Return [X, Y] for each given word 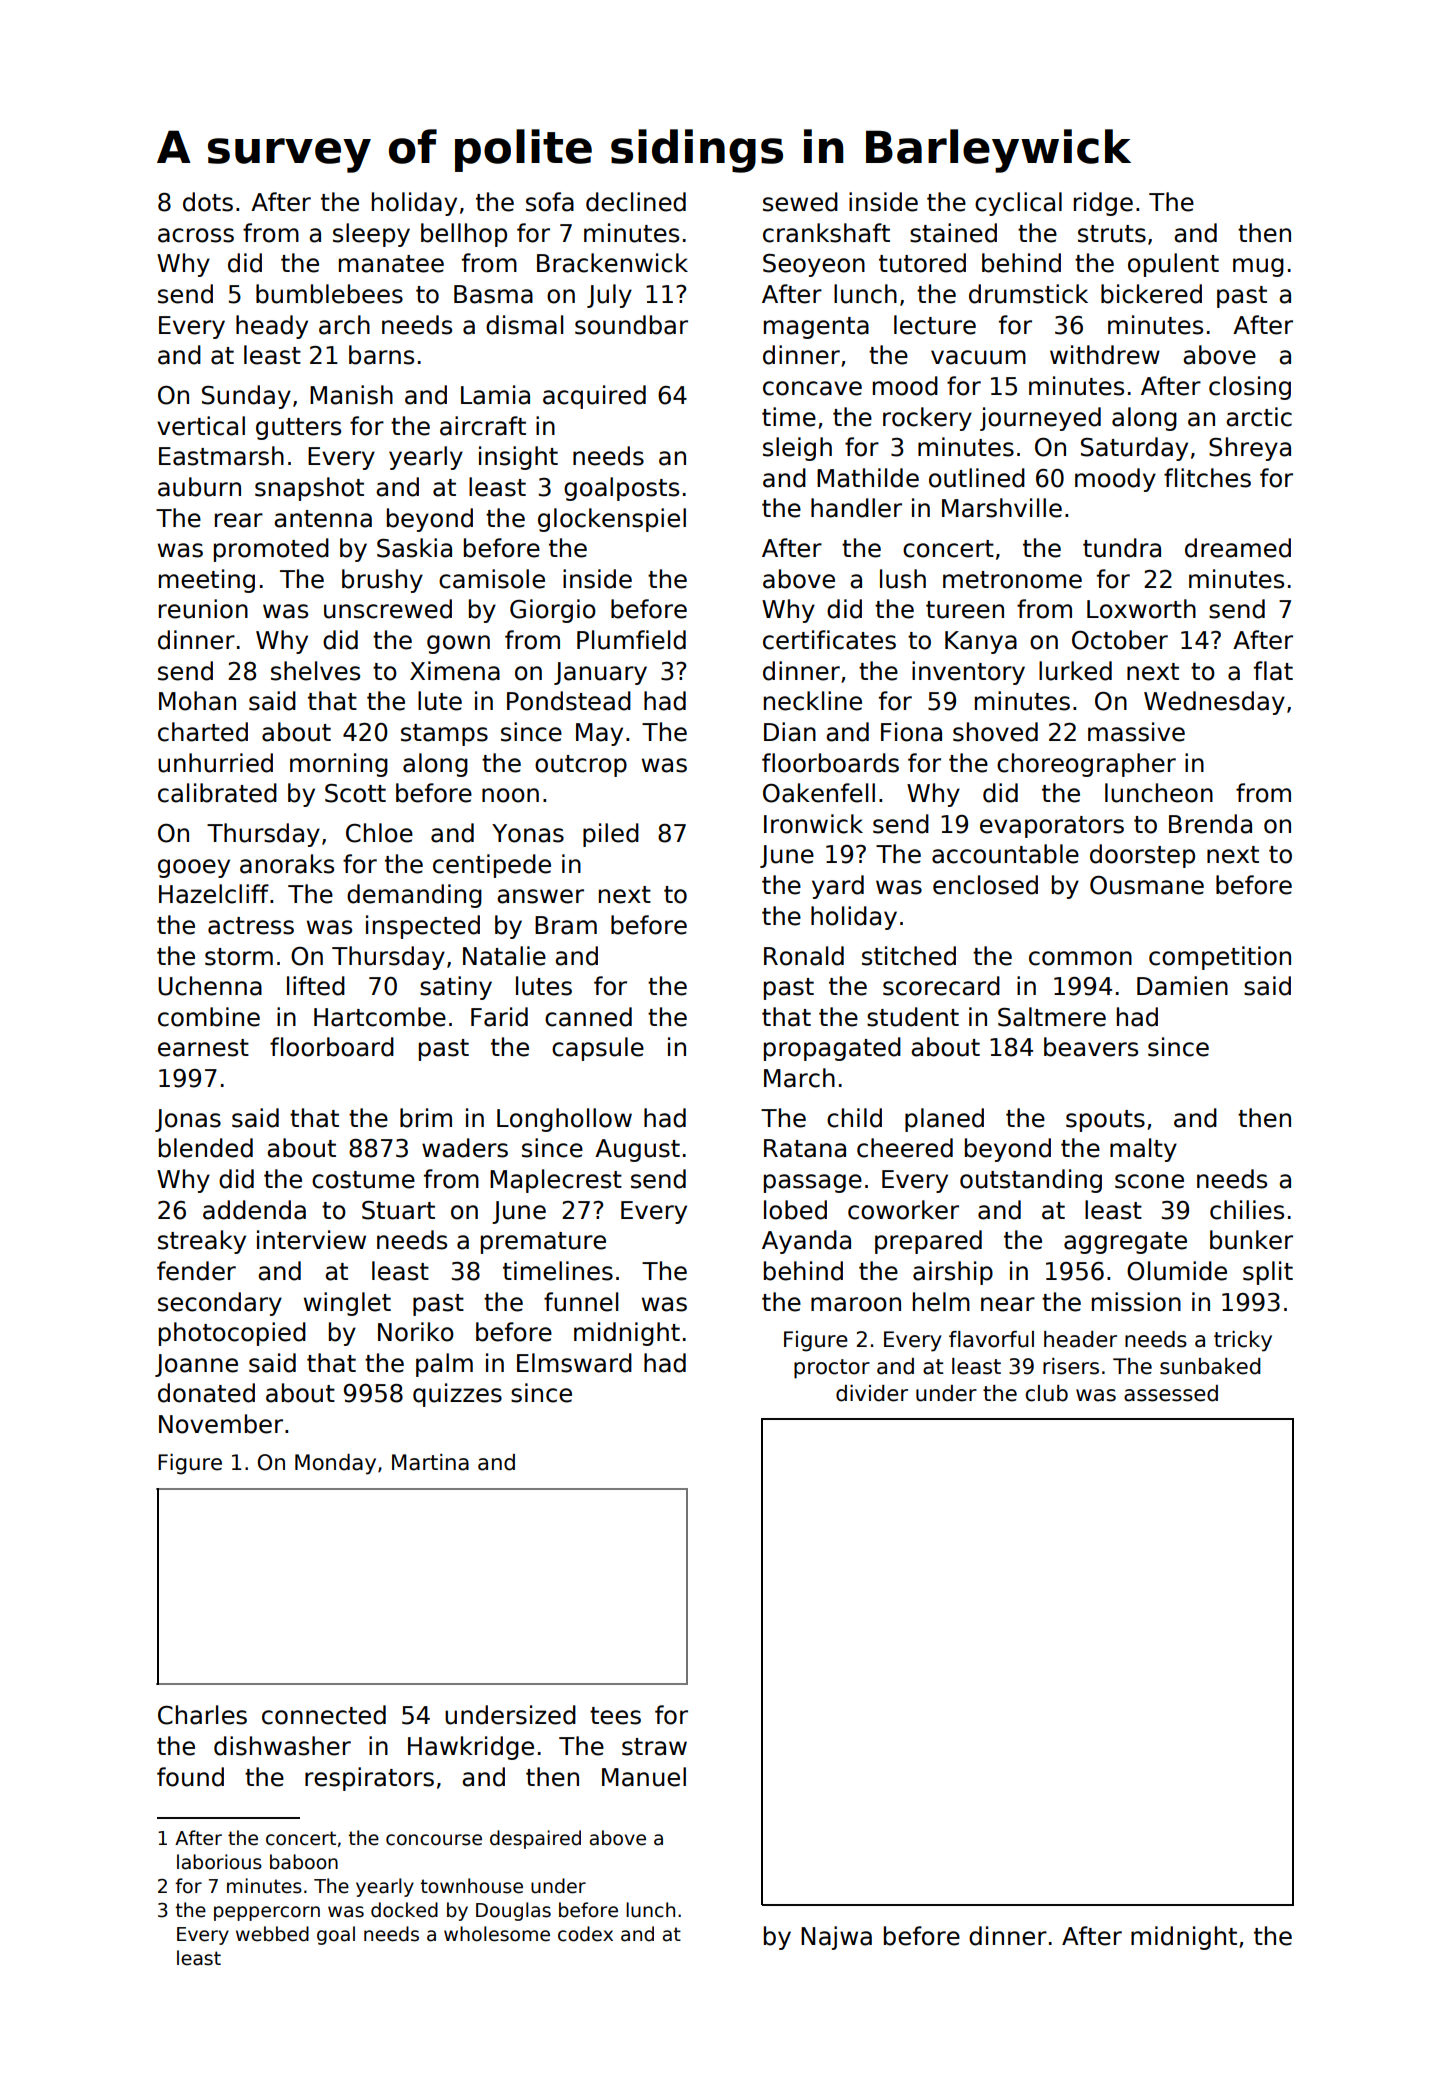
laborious [219, 1862]
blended [206, 1148]
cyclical [1018, 204]
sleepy [371, 235]
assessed [1171, 1393]
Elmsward [574, 1363]
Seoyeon [814, 265]
